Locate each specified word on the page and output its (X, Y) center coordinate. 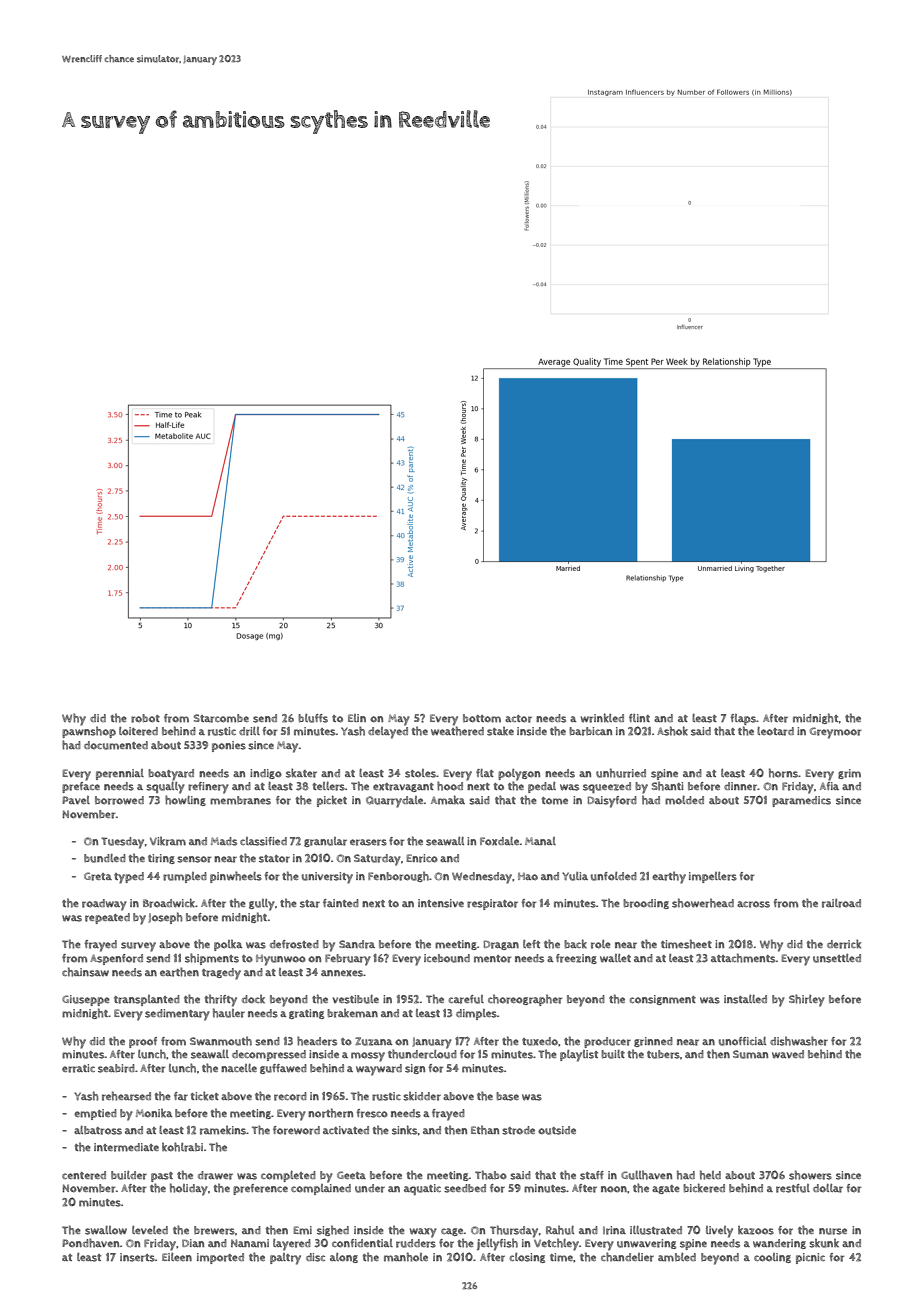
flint (639, 718)
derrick (844, 944)
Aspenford (116, 959)
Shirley (807, 1000)
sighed (333, 1230)
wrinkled (602, 718)
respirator (492, 904)
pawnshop (89, 732)
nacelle (239, 1068)
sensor (194, 859)
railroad (841, 903)
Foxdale (499, 841)
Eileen (177, 1257)
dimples (476, 1014)
